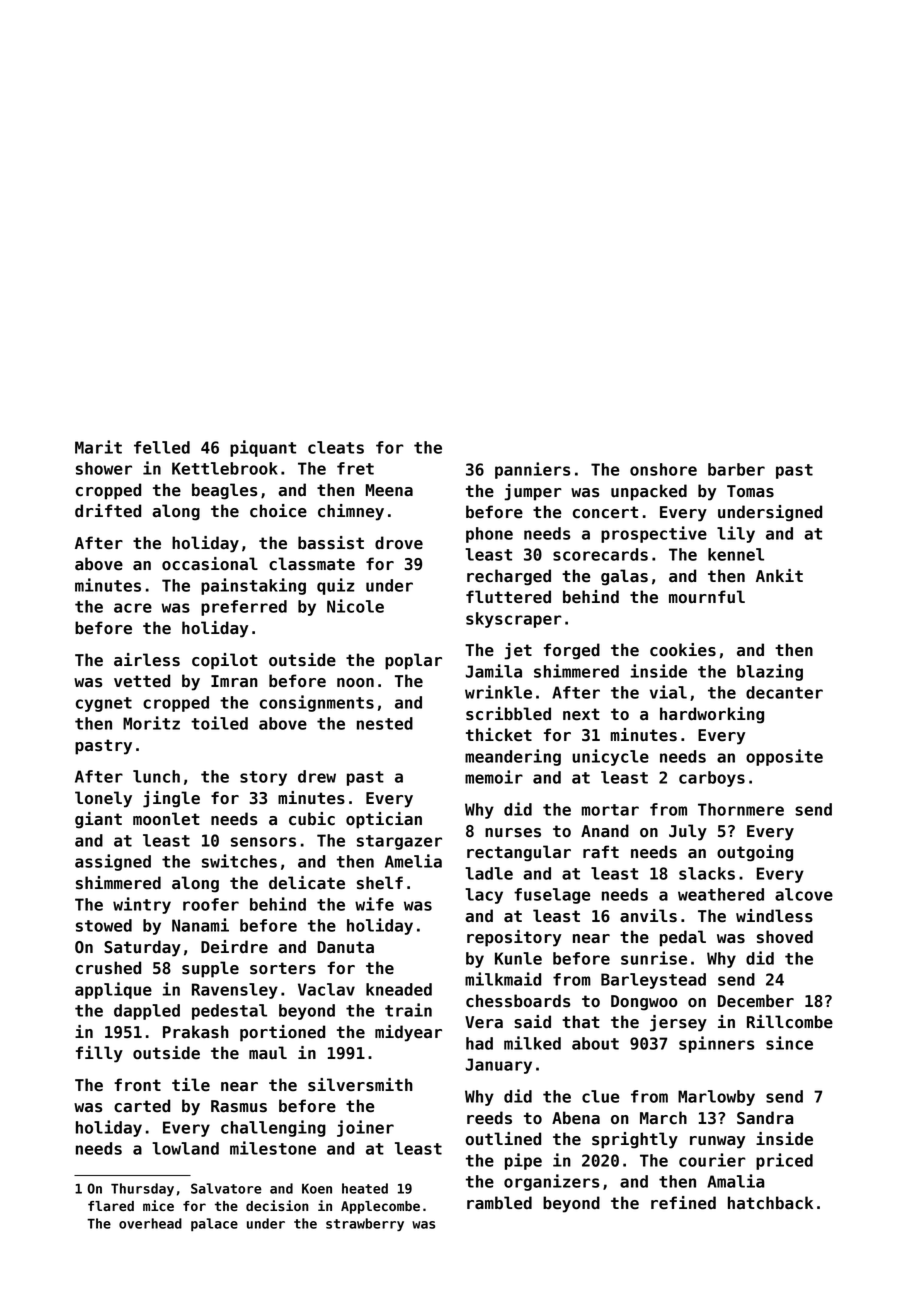 Image resolution: width=908 pixels, height=1316 pixels. Describe the element at coordinates (150, 1223) in the document. I see `overhead` at that location.
